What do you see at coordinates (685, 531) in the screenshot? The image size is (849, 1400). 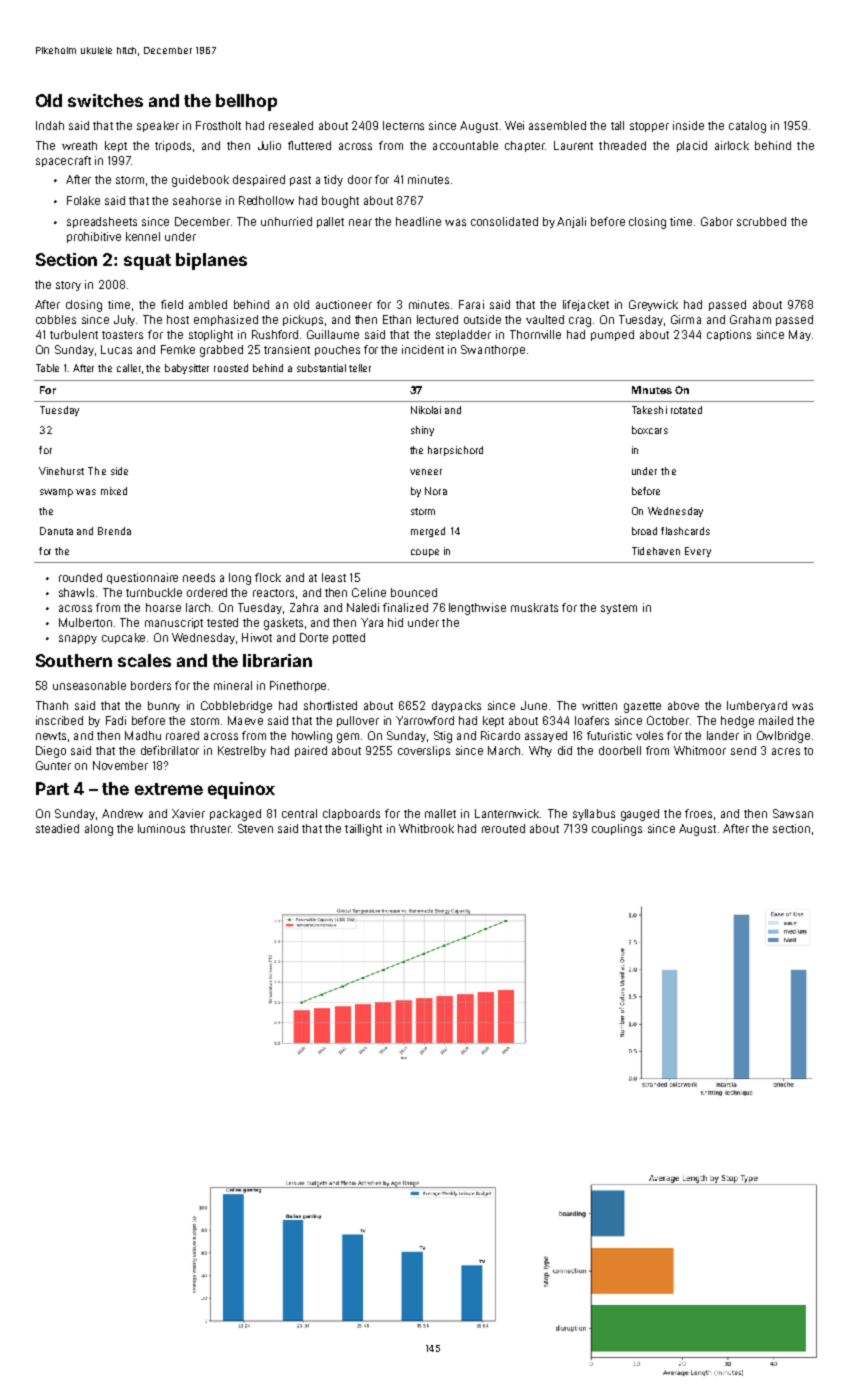 I see `flashcards` at bounding box center [685, 531].
